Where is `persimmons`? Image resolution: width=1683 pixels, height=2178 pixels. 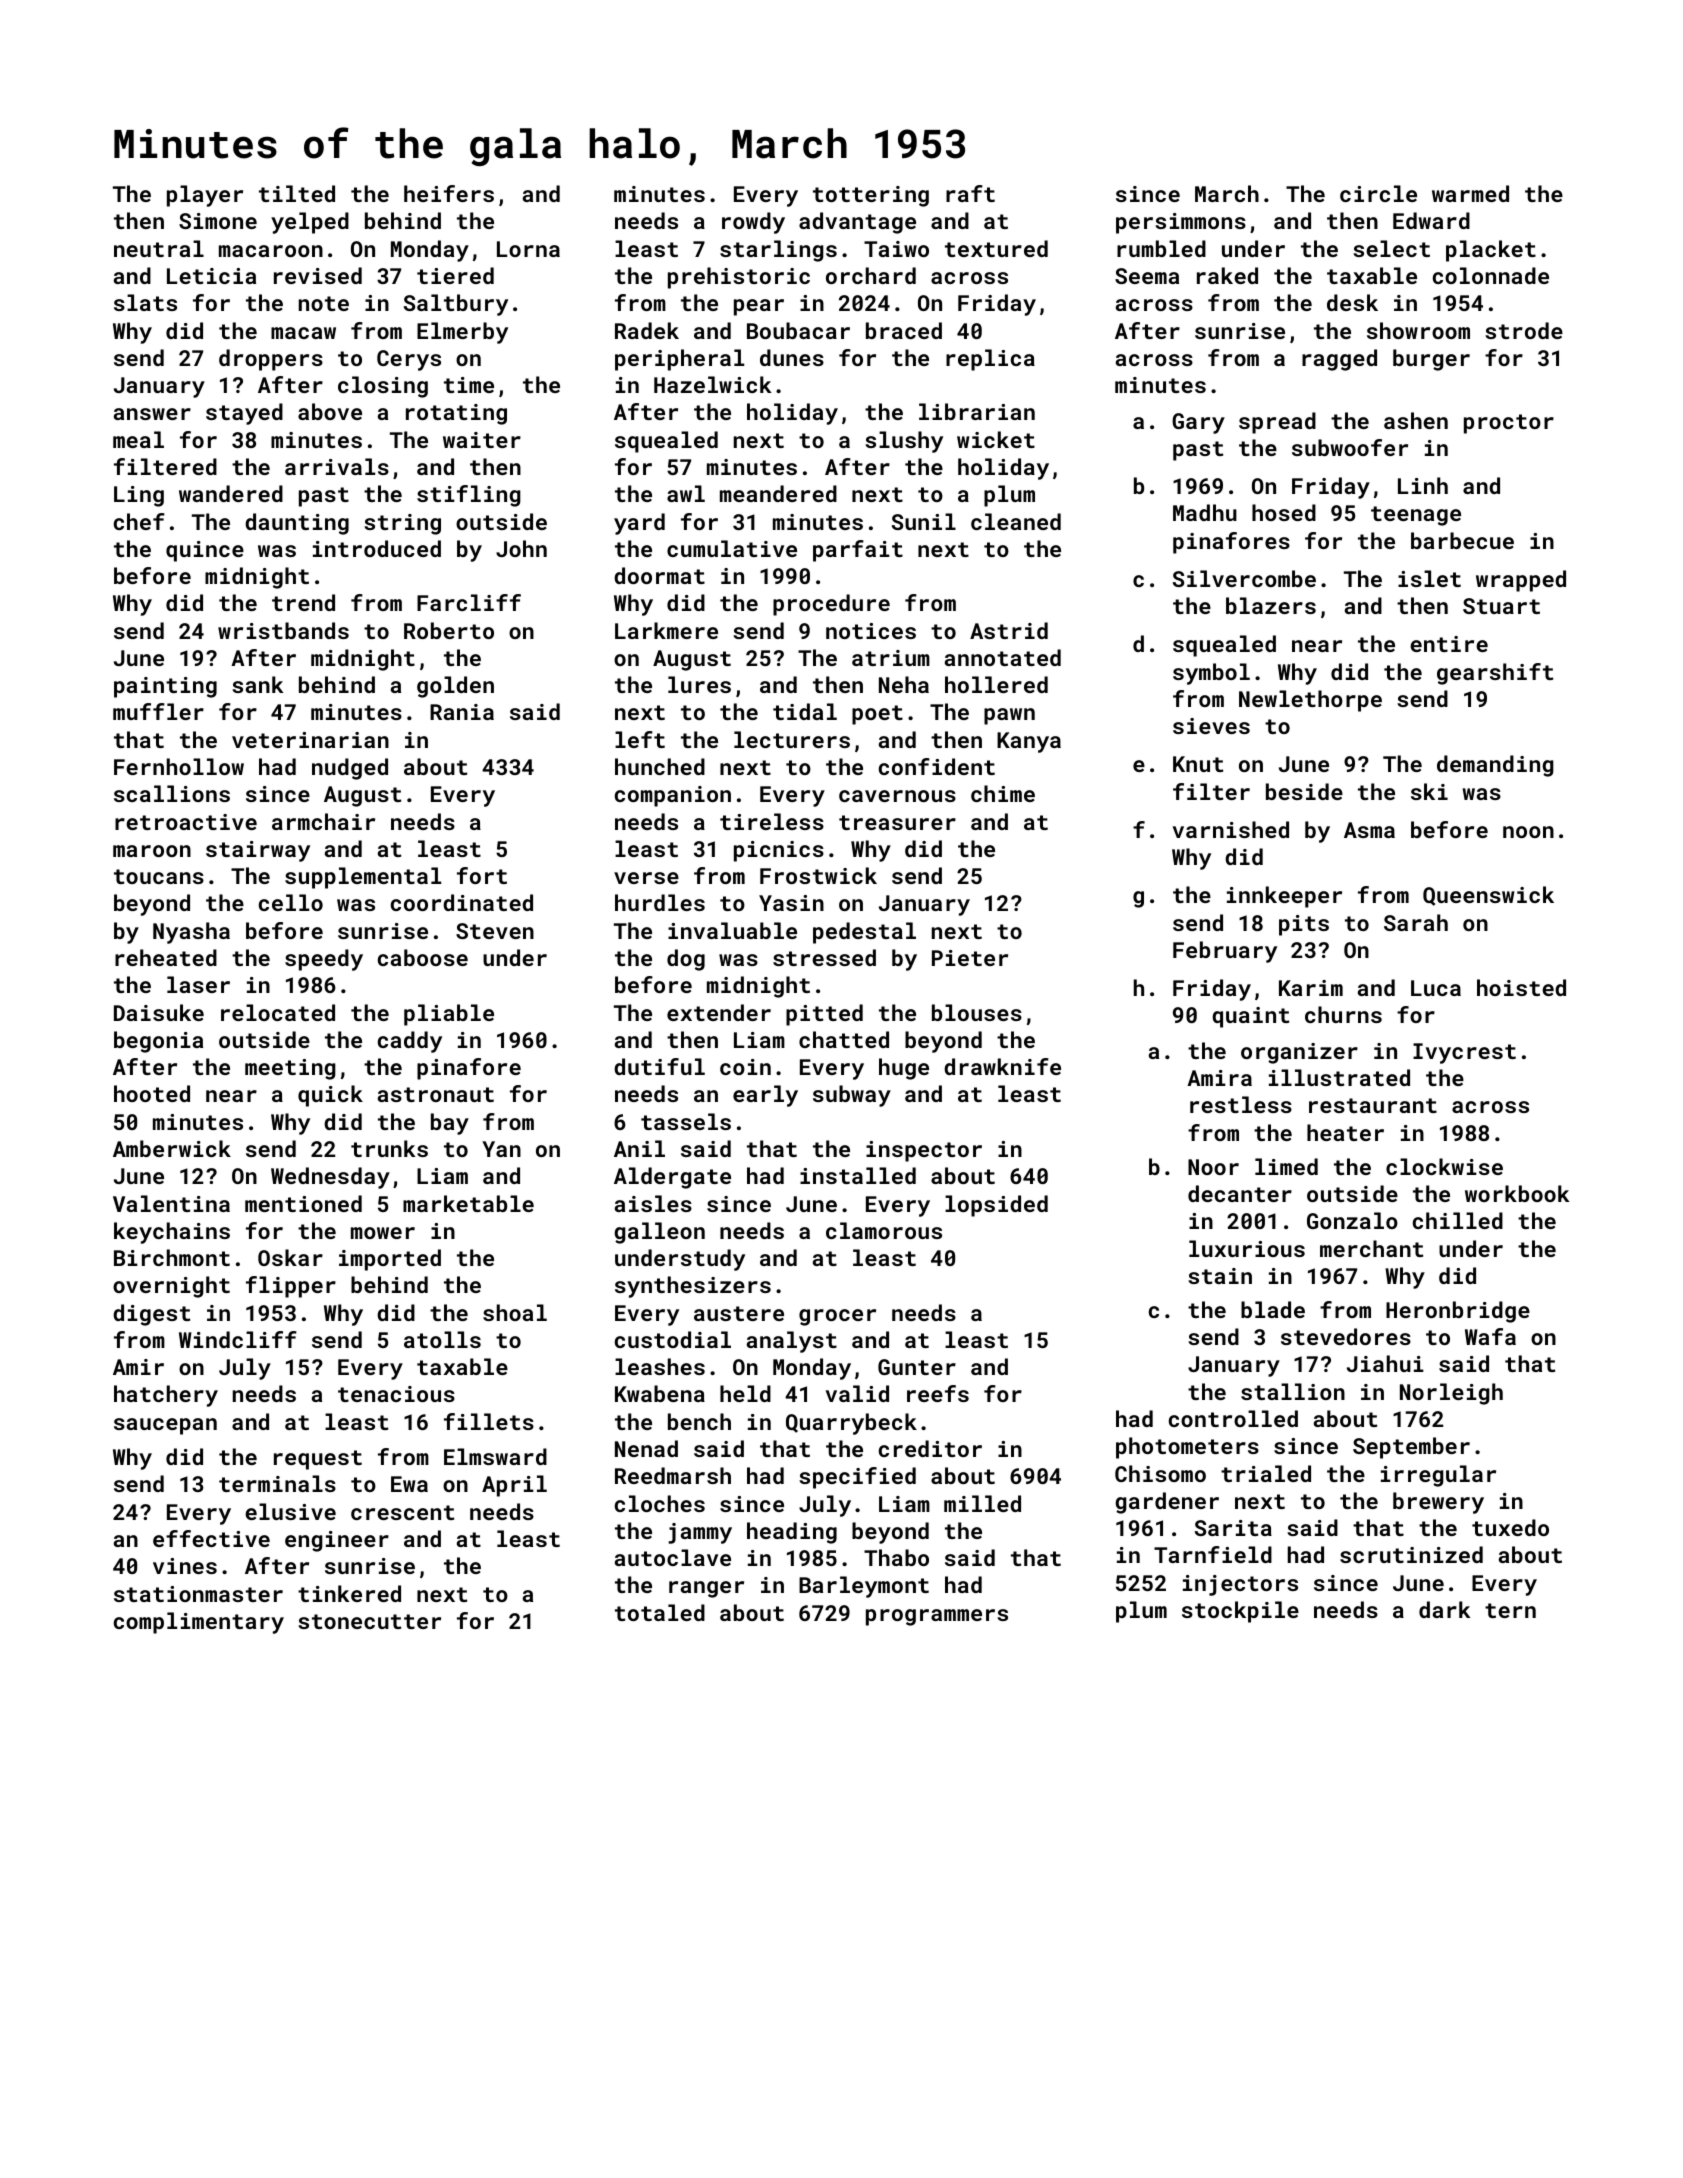 persimmons is located at coordinates (1181, 223).
